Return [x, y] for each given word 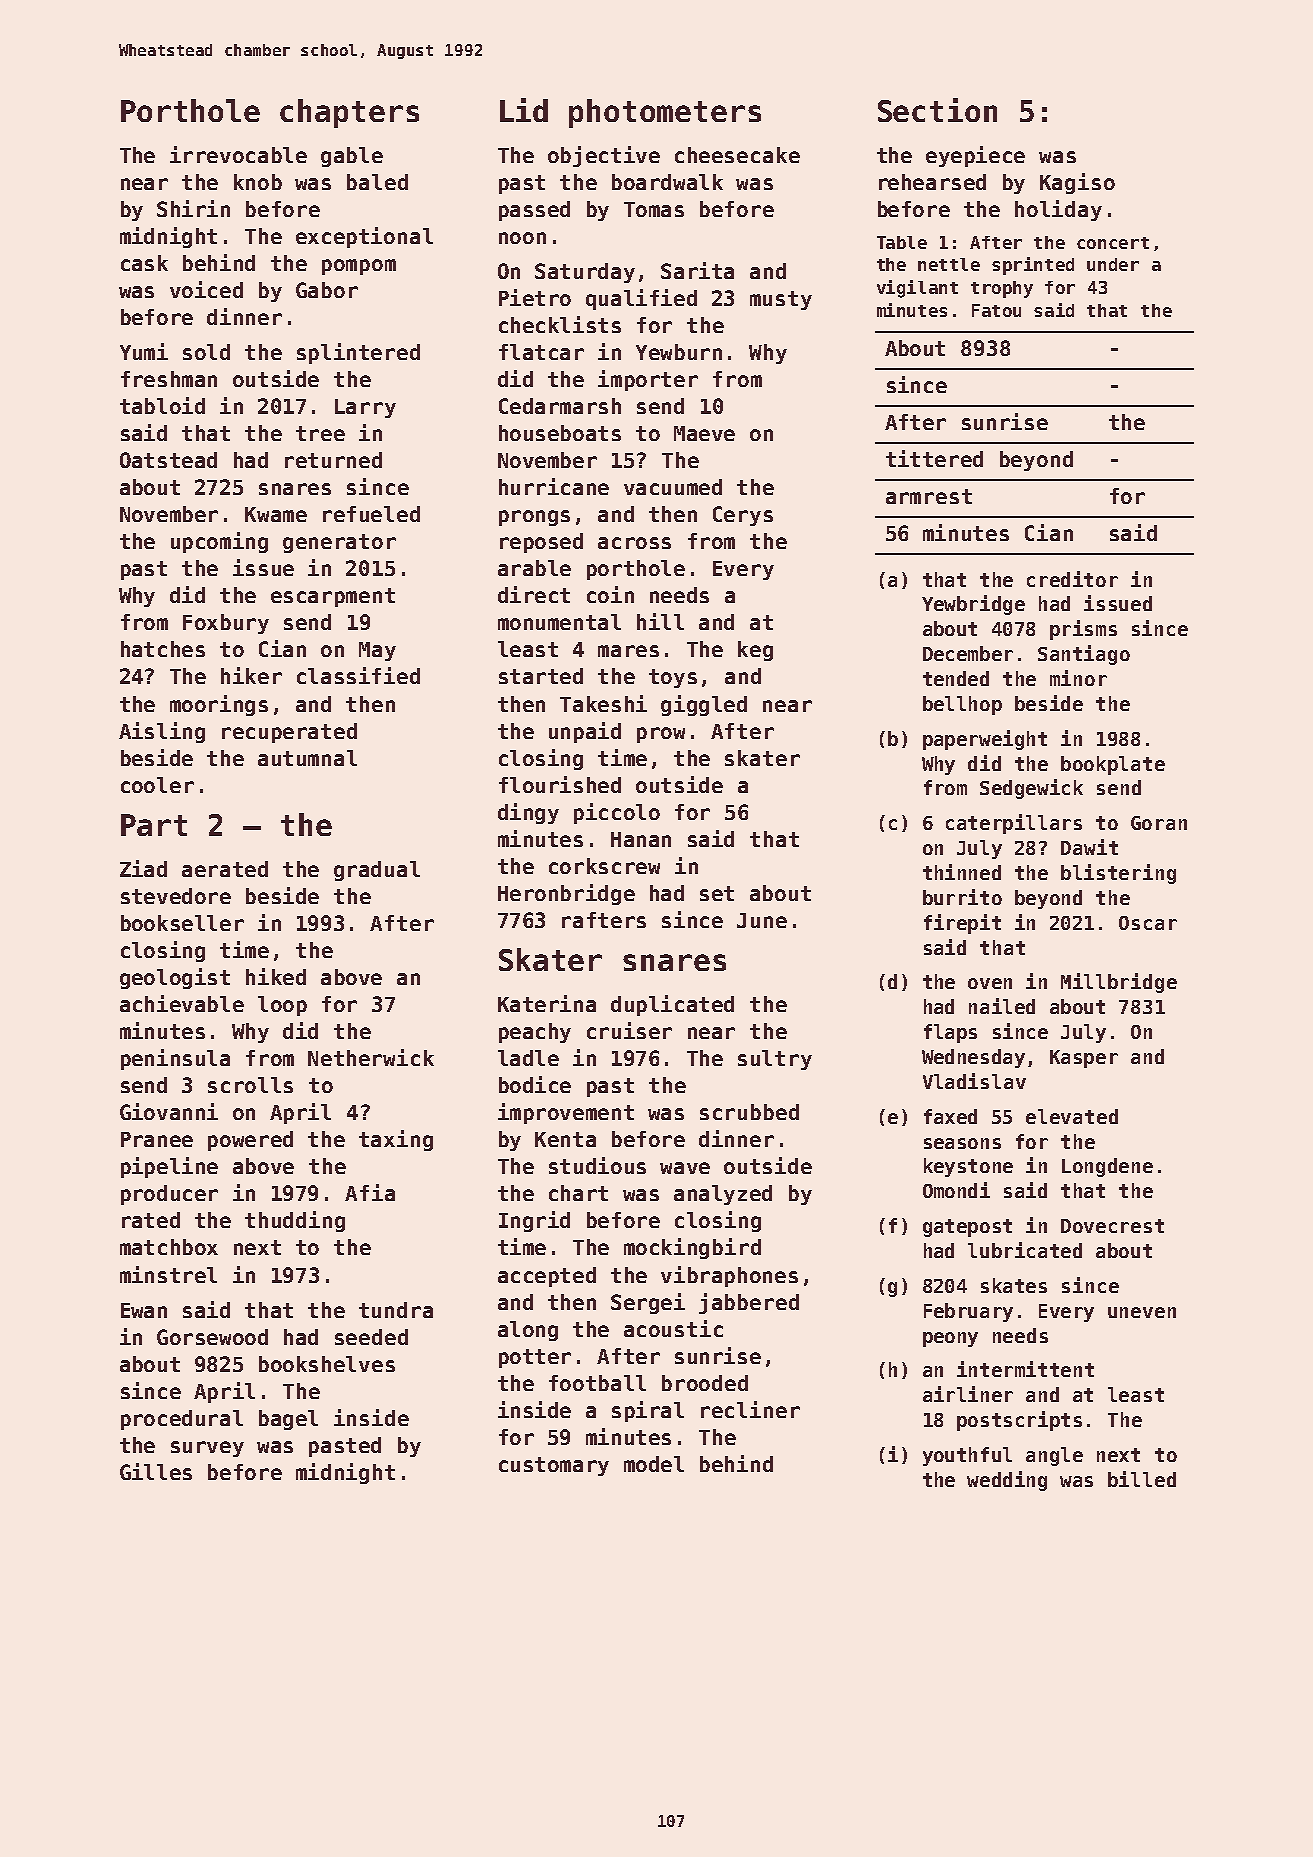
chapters [349, 113]
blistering [1118, 874]
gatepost [967, 1228]
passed [534, 211]
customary [554, 1466]
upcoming [219, 542]
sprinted [1033, 266]
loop [282, 1006]
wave [685, 1168]
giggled [704, 705]
